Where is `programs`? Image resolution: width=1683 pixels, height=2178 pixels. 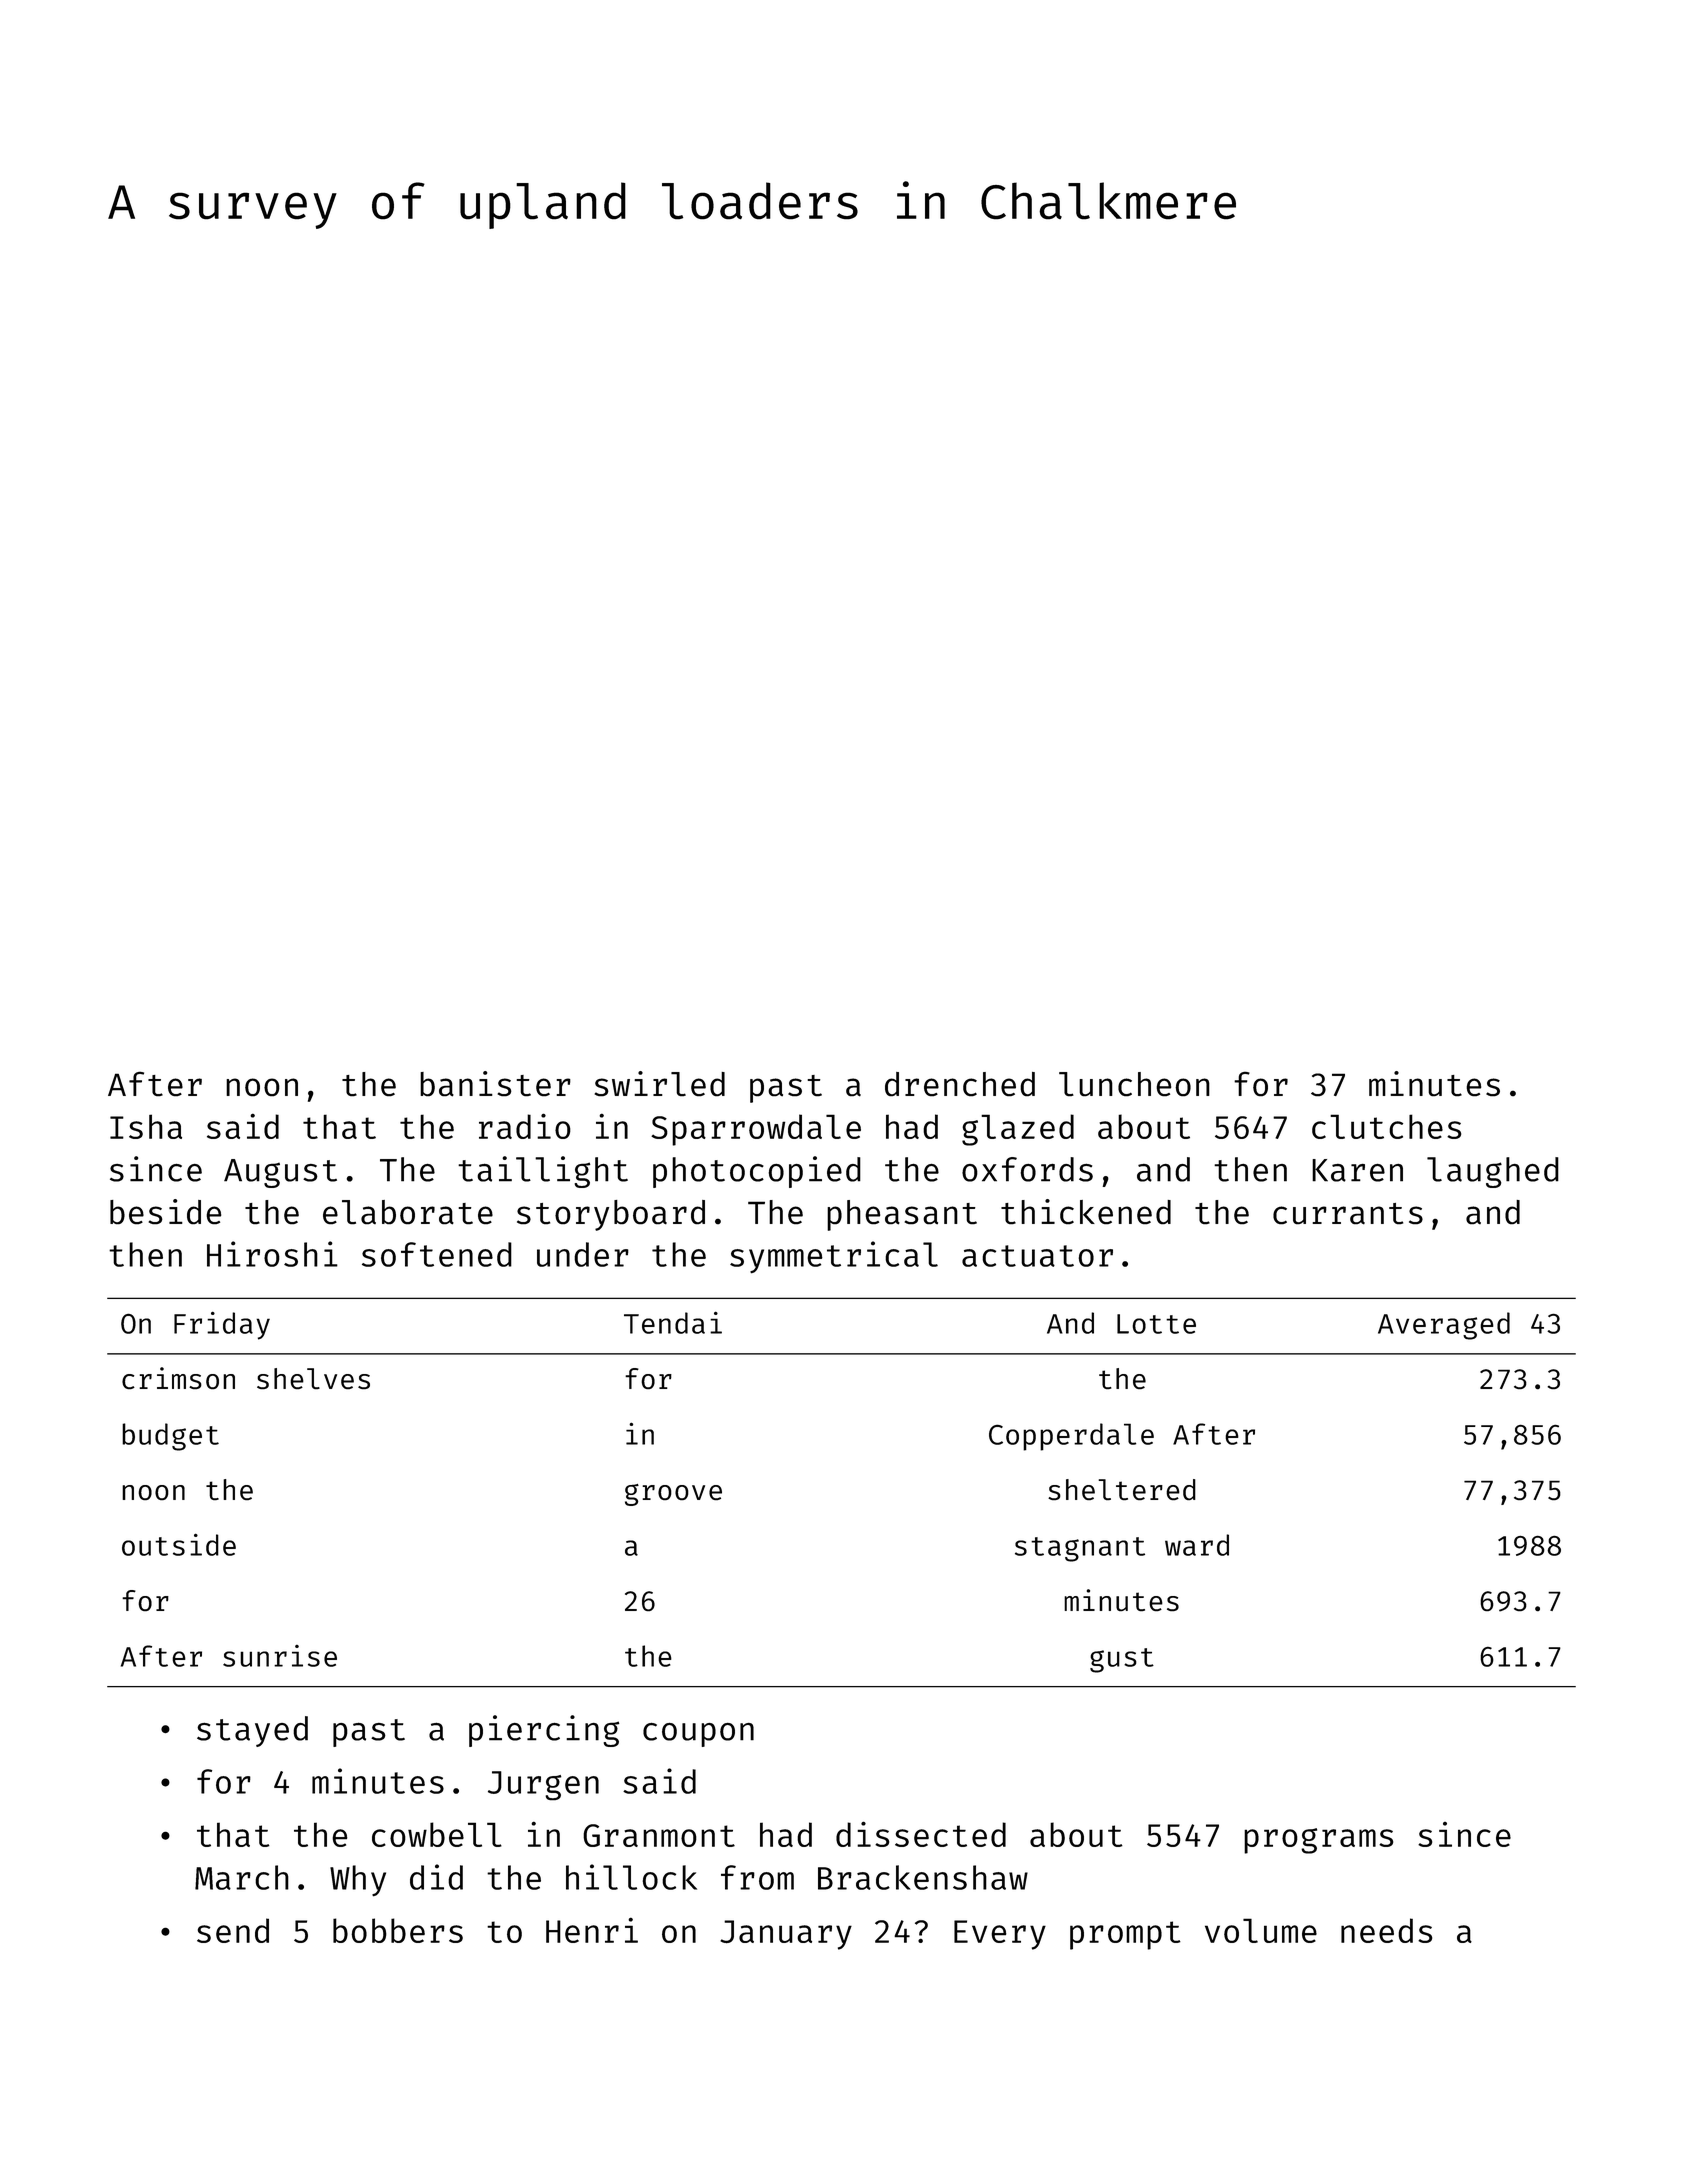
programs is located at coordinates (1318, 1841).
